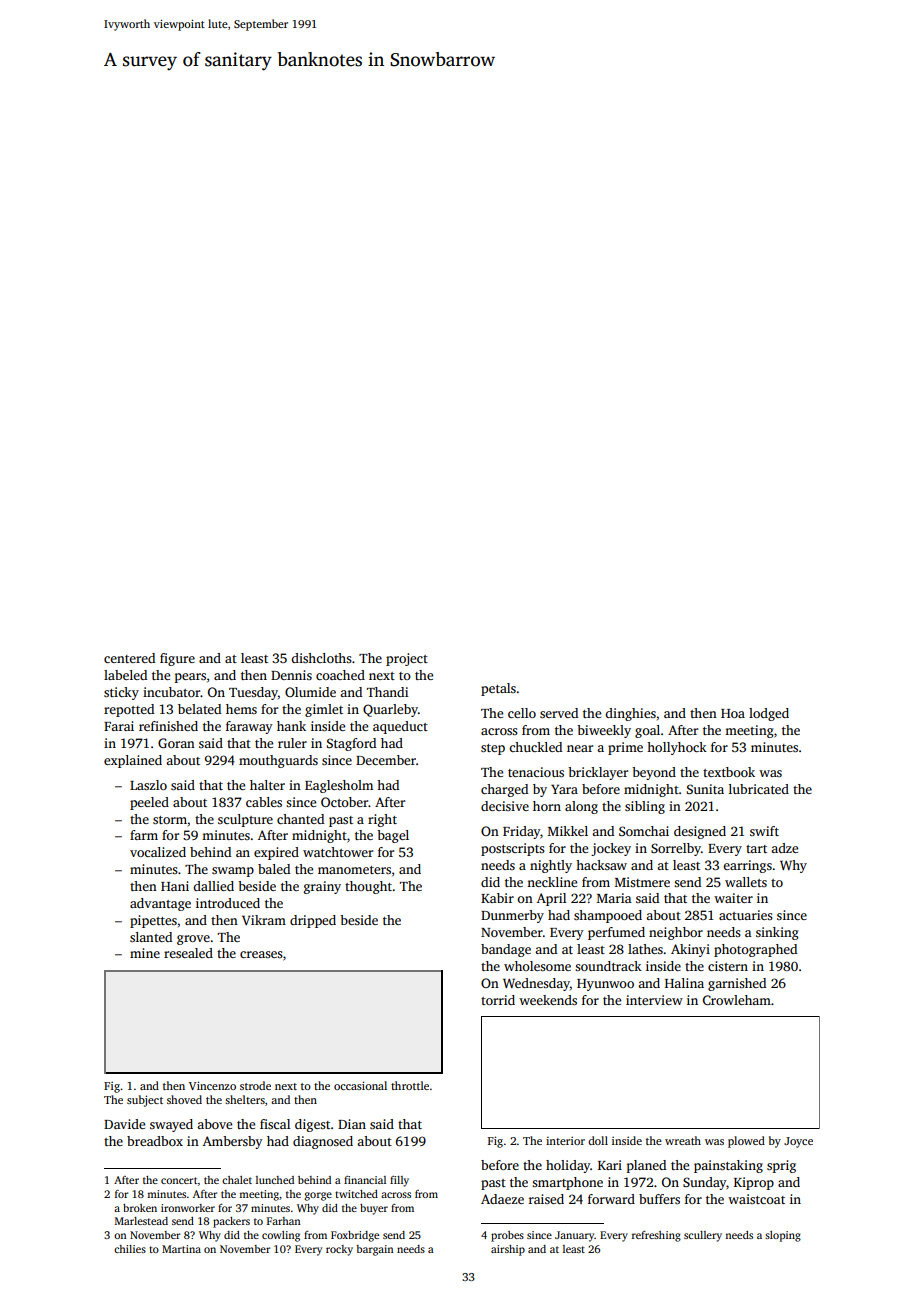 The height and width of the image is (1308, 924). I want to click on airship, so click(508, 1250).
